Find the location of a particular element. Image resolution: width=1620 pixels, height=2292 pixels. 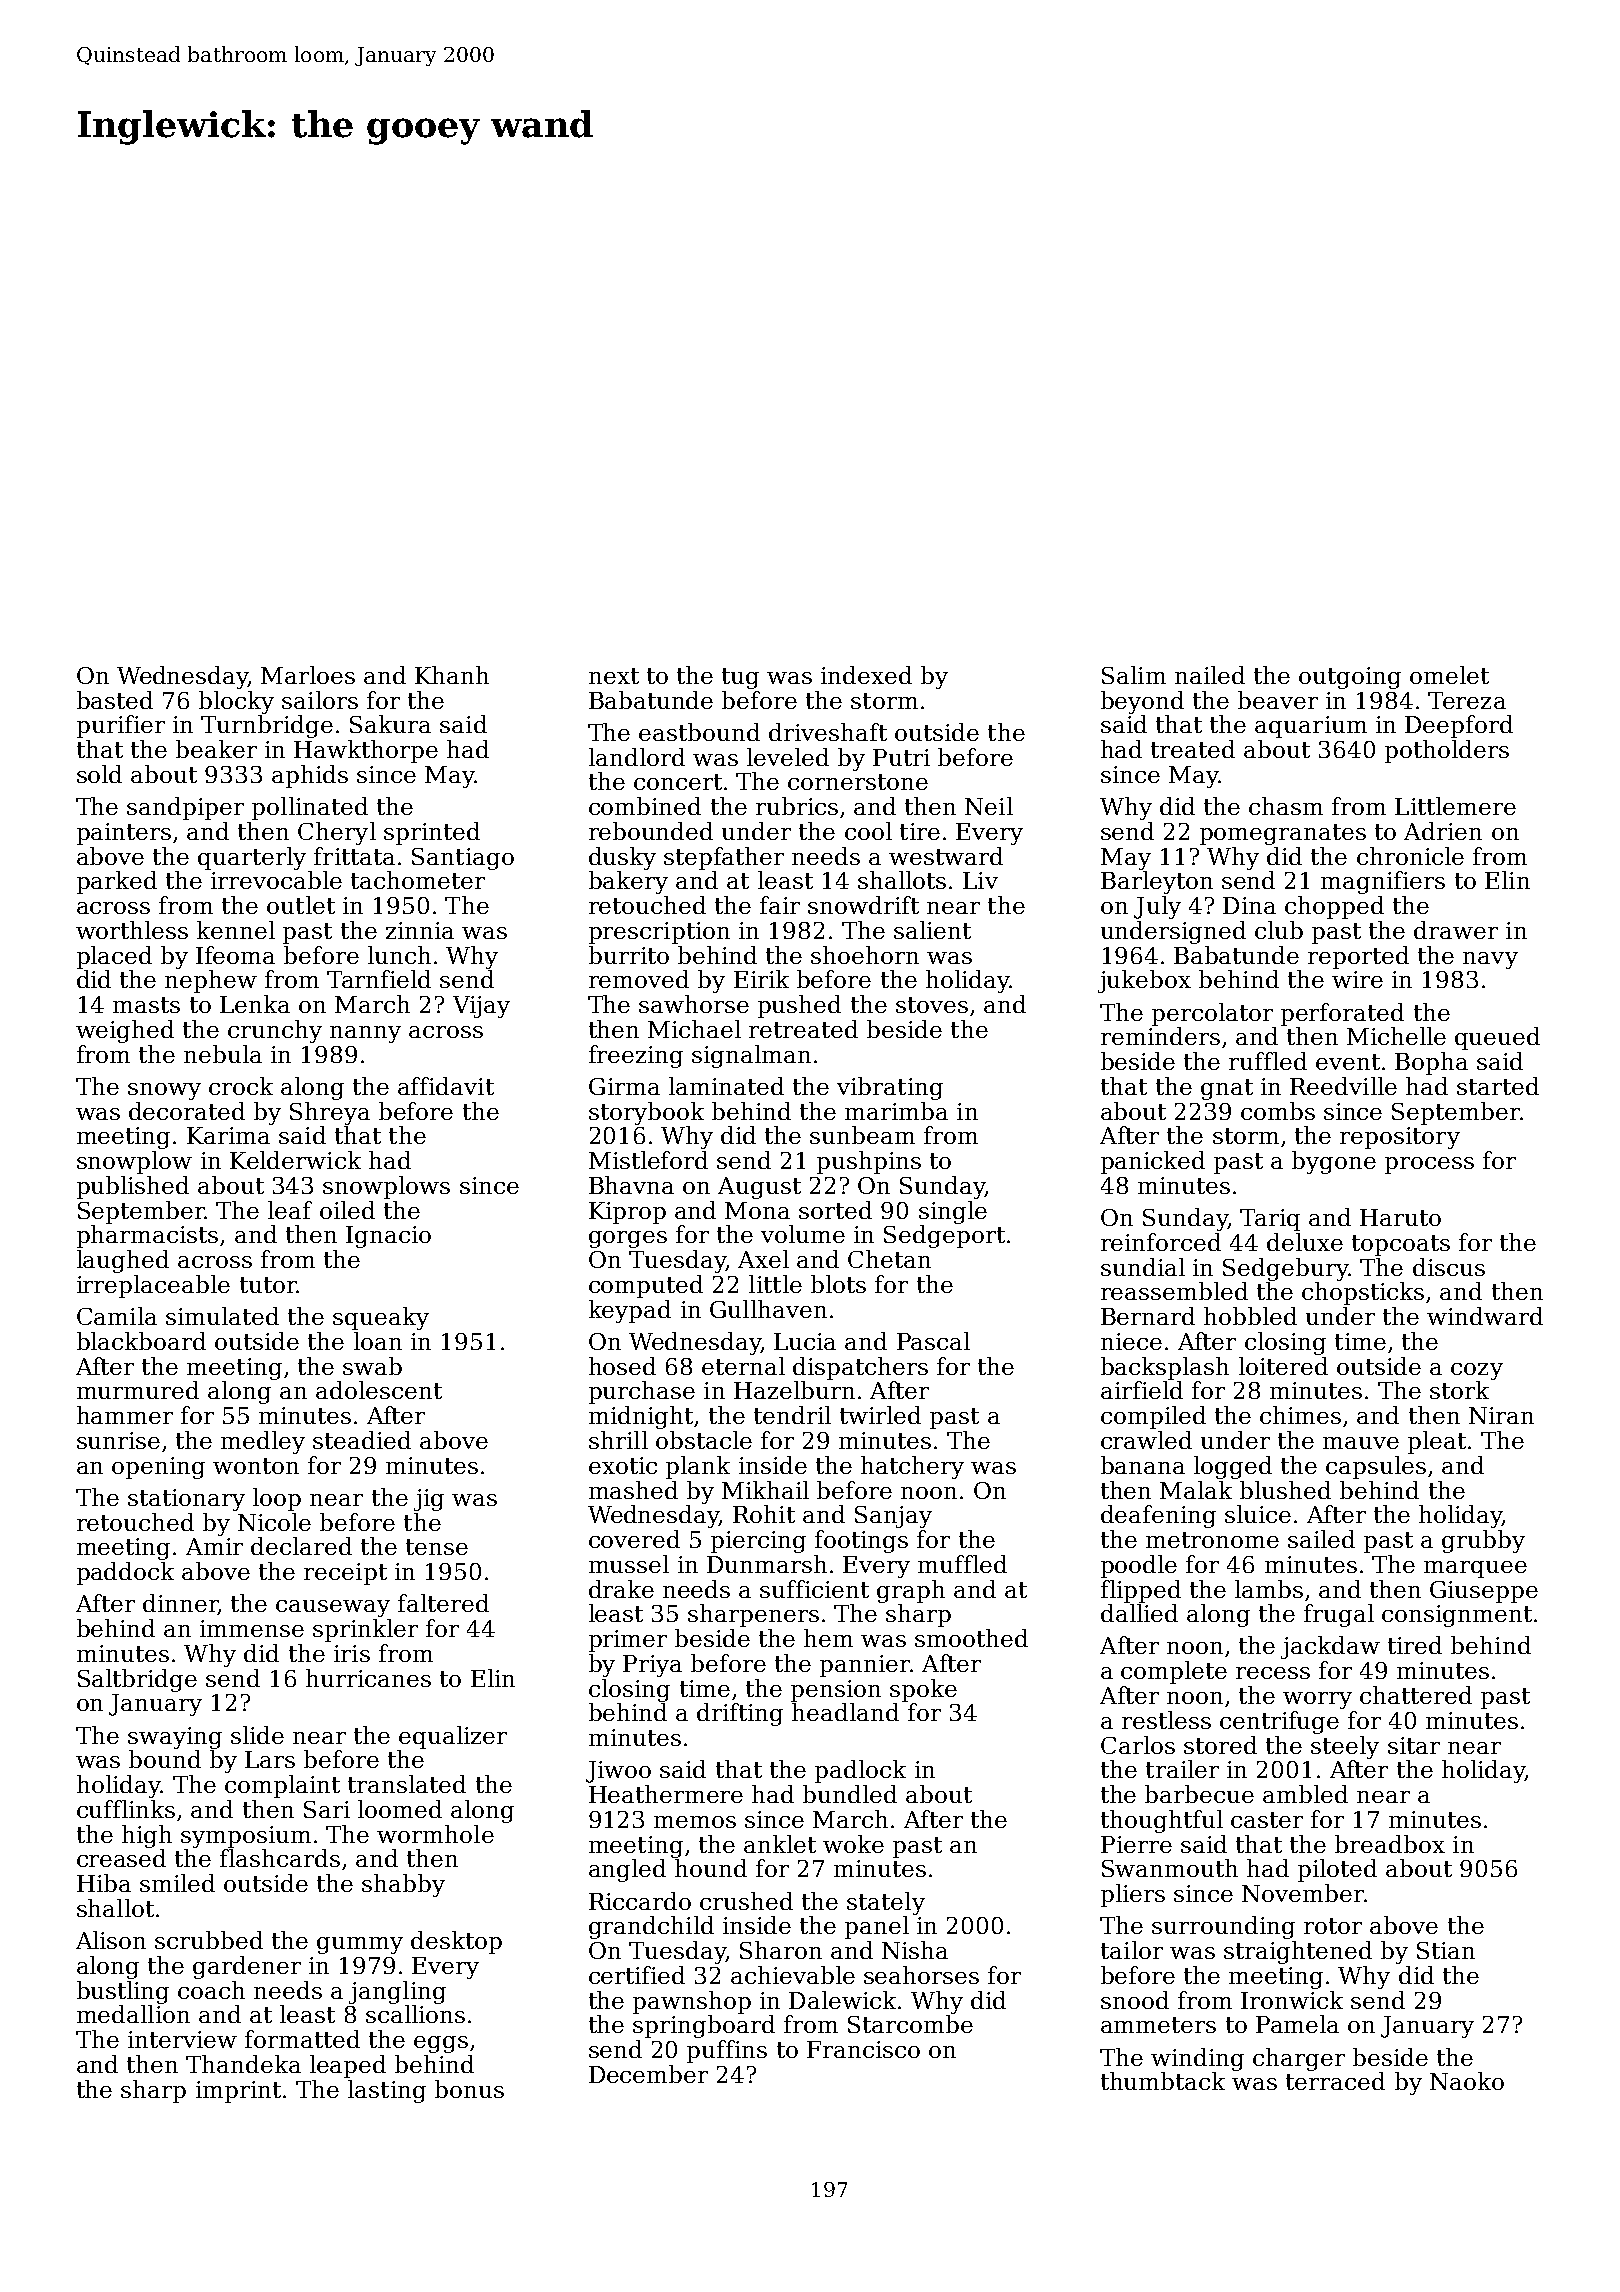

centrifuge is located at coordinates (1279, 1722).
